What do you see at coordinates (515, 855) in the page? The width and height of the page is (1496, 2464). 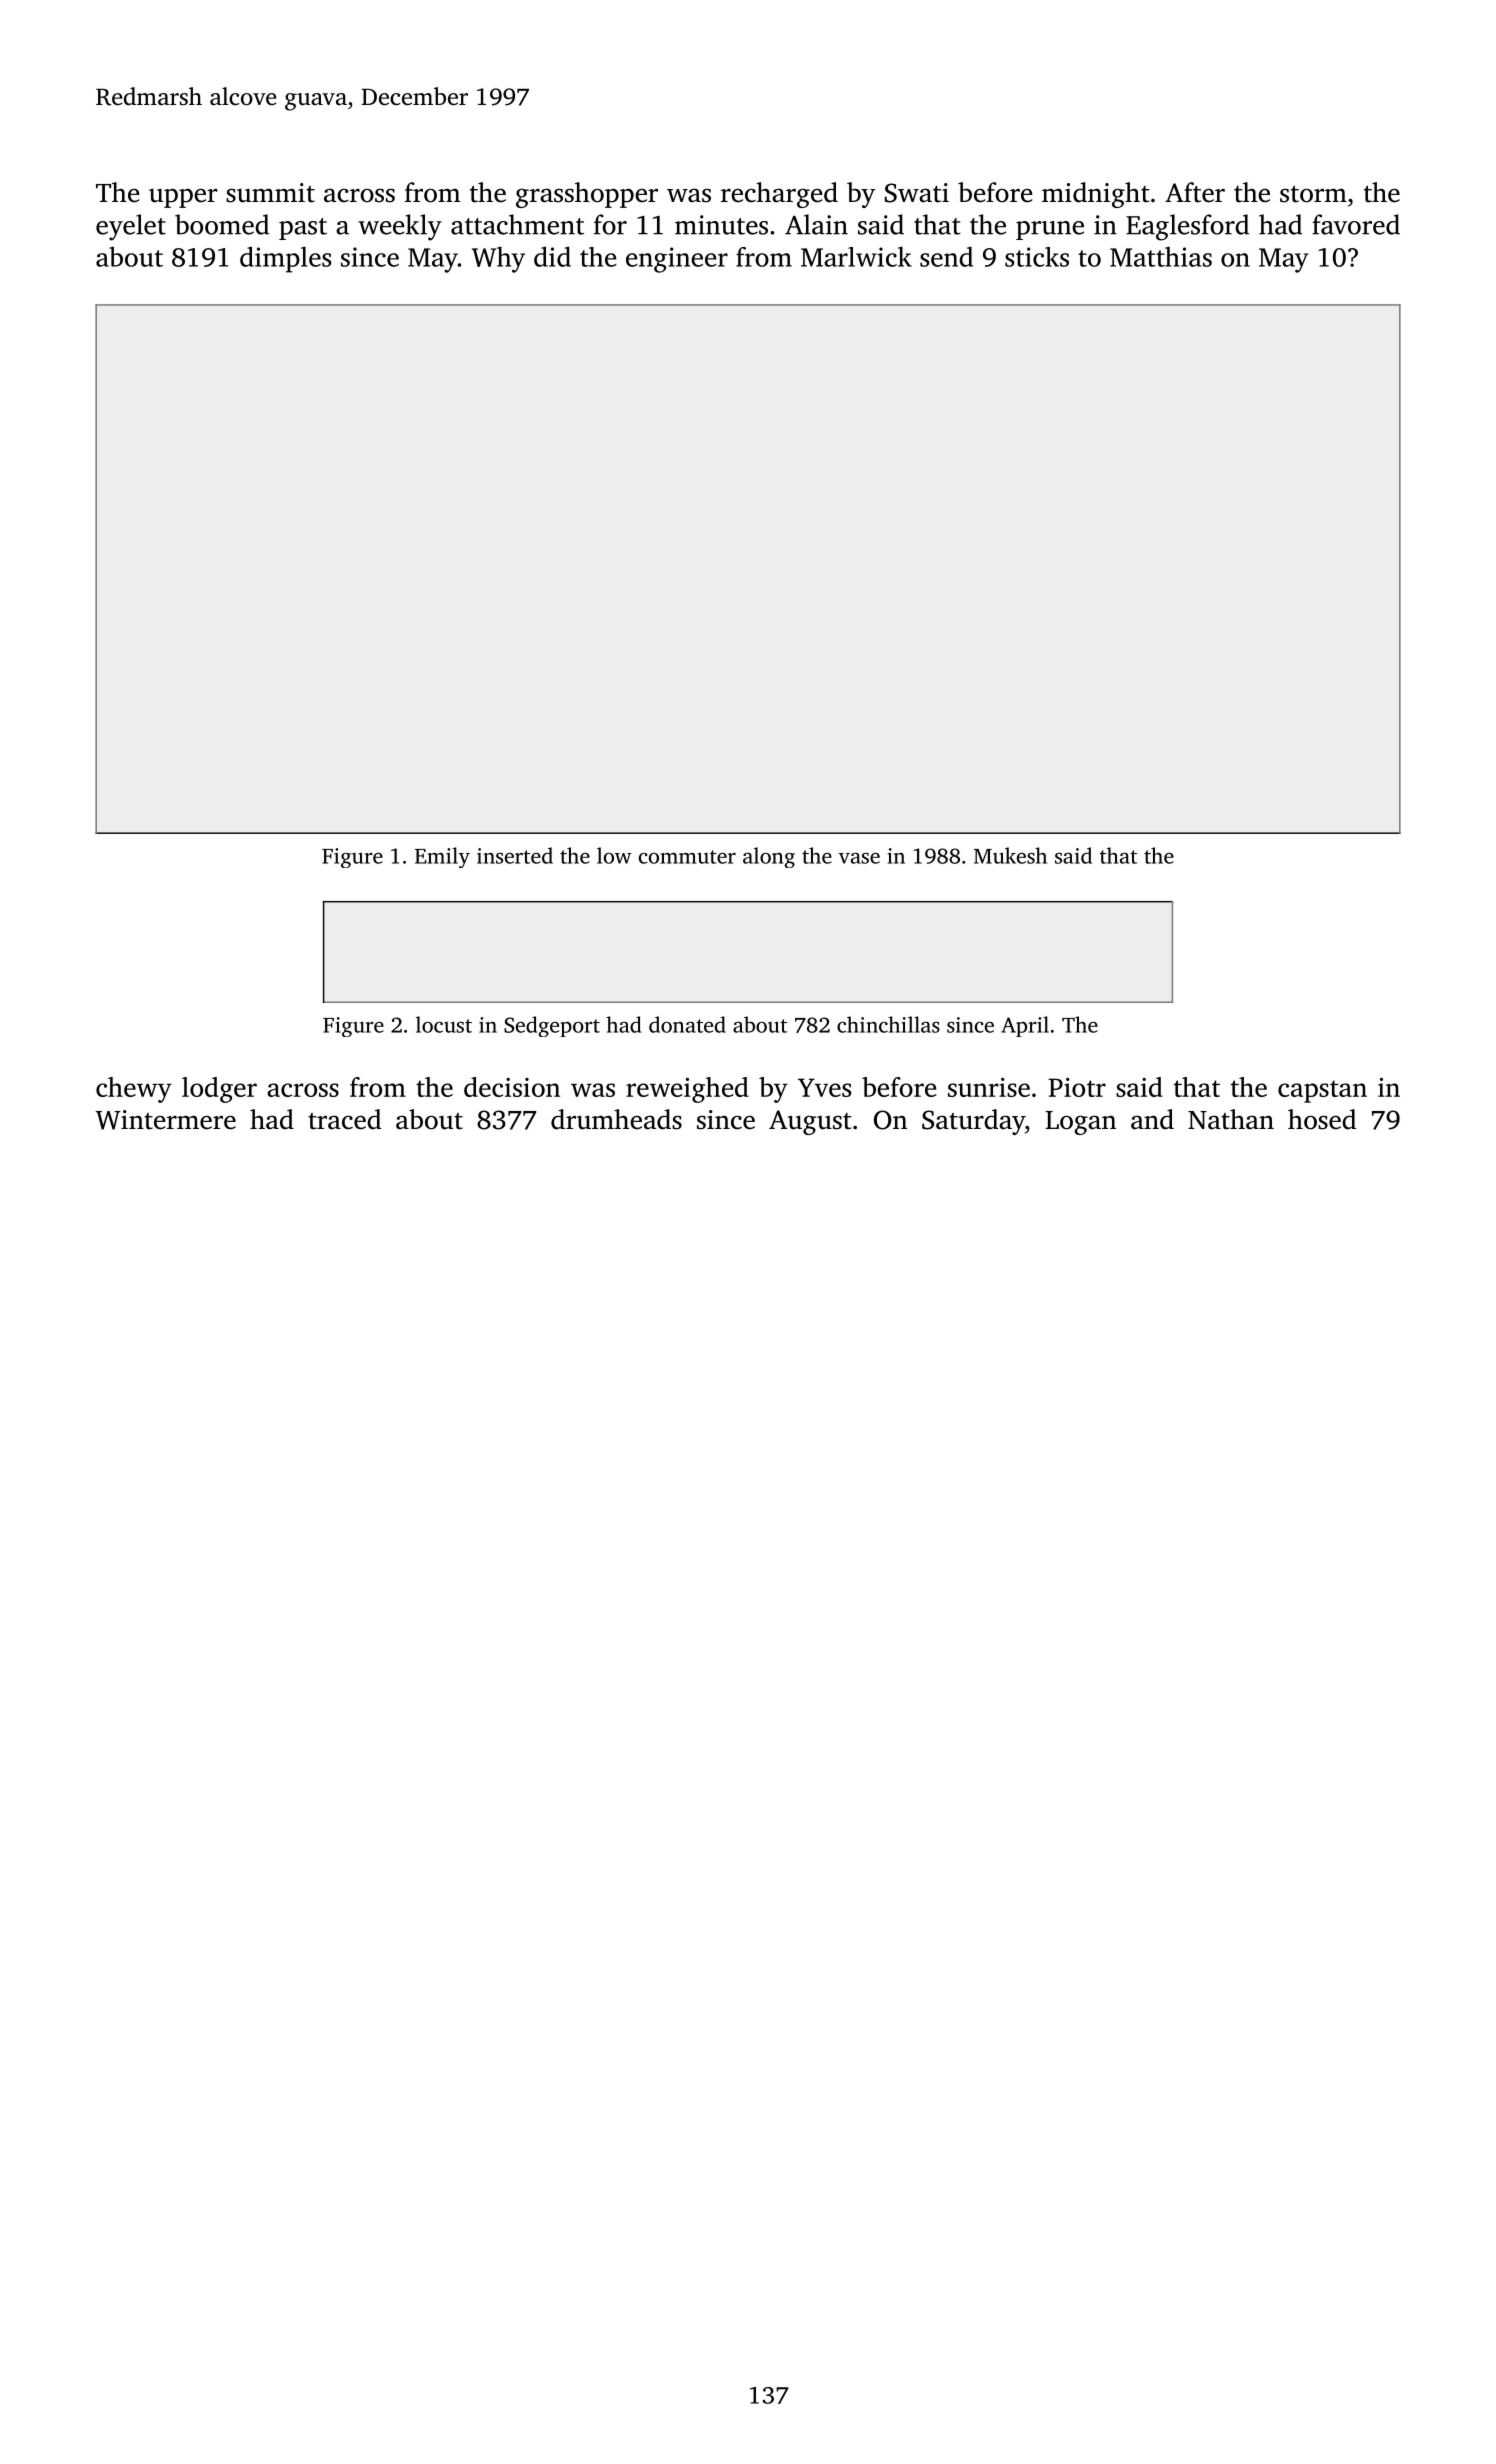 I see `inserted` at bounding box center [515, 855].
